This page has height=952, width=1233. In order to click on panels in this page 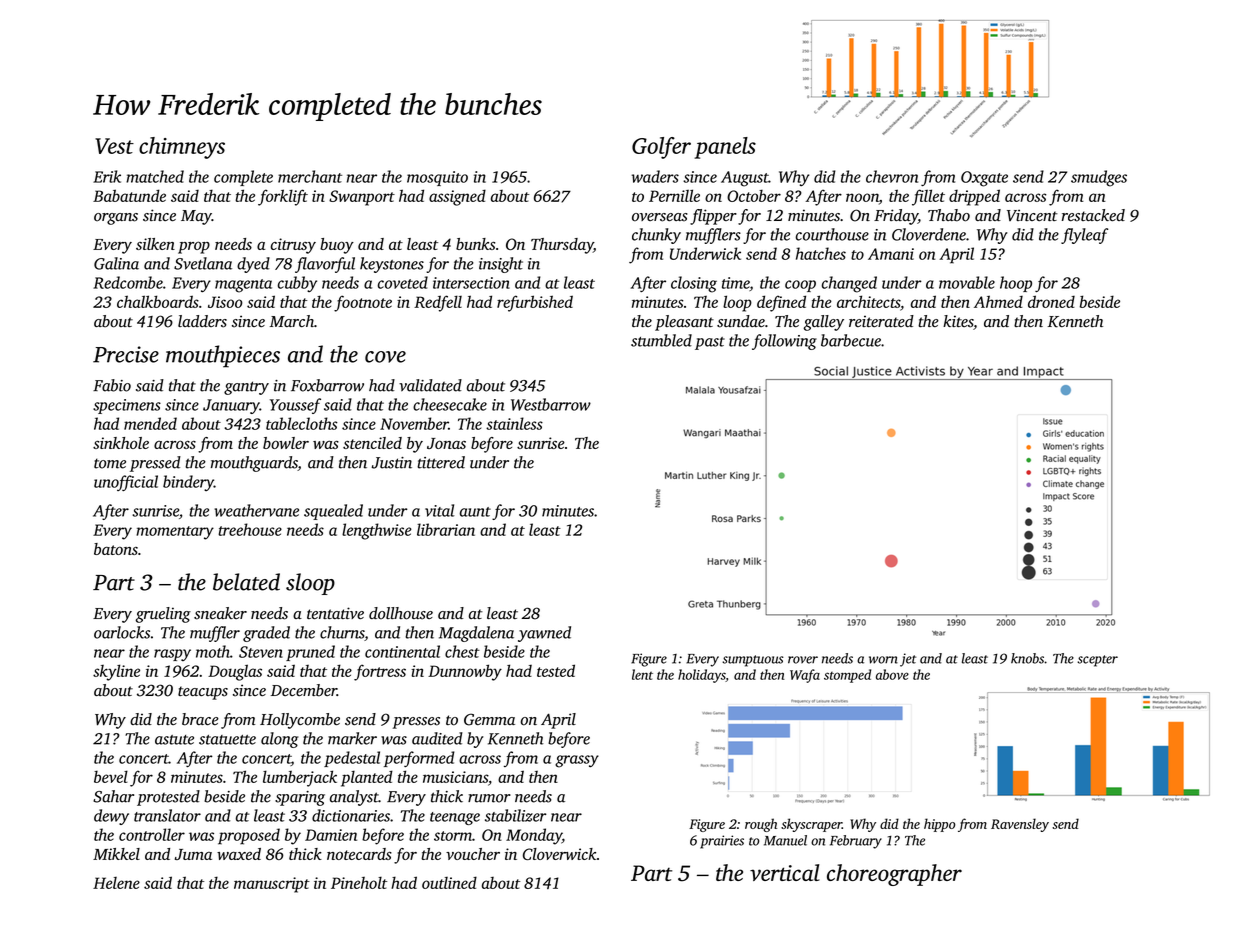, I will do `click(725, 148)`.
